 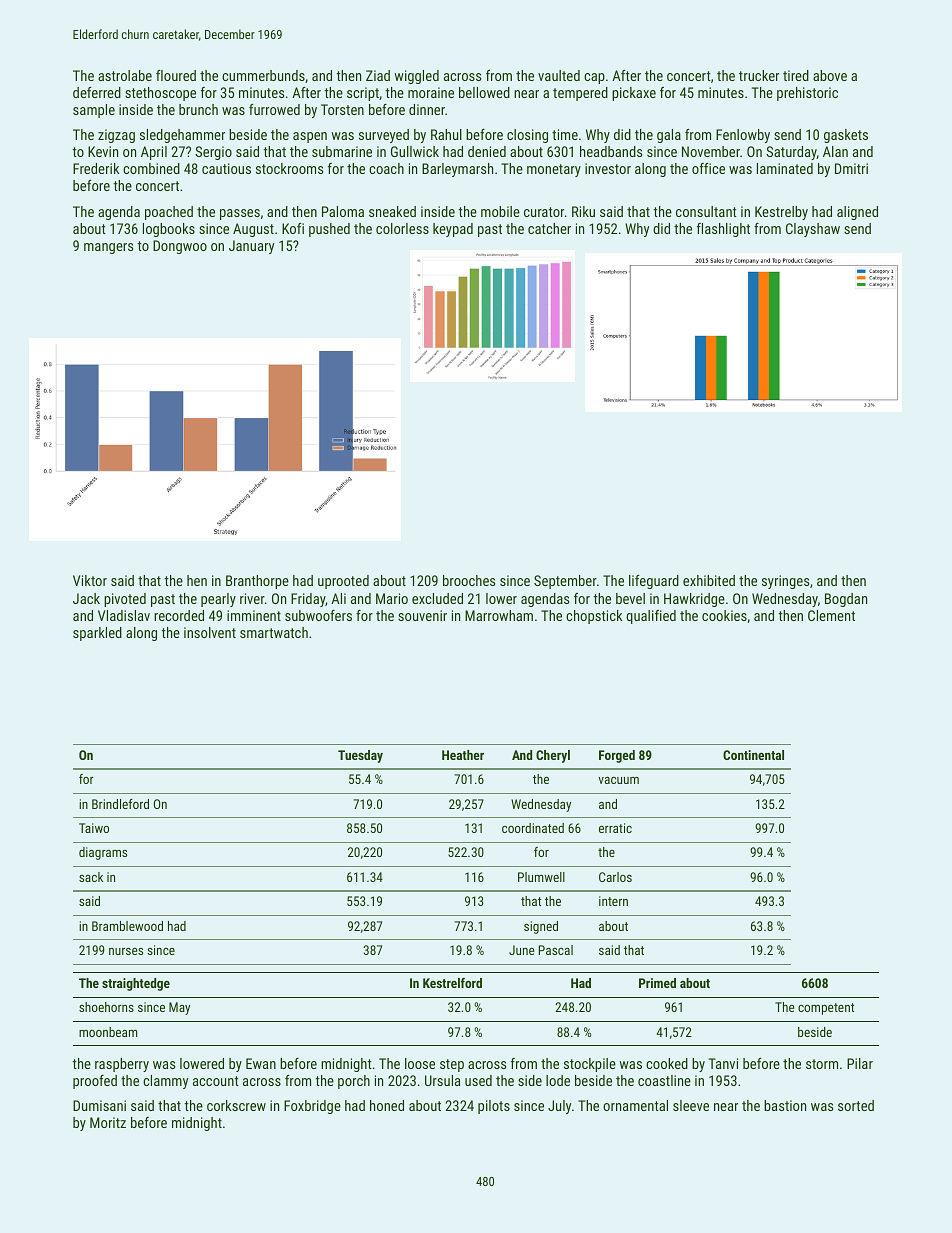 What do you see at coordinates (318, 615) in the screenshot?
I see `subwoofers` at bounding box center [318, 615].
